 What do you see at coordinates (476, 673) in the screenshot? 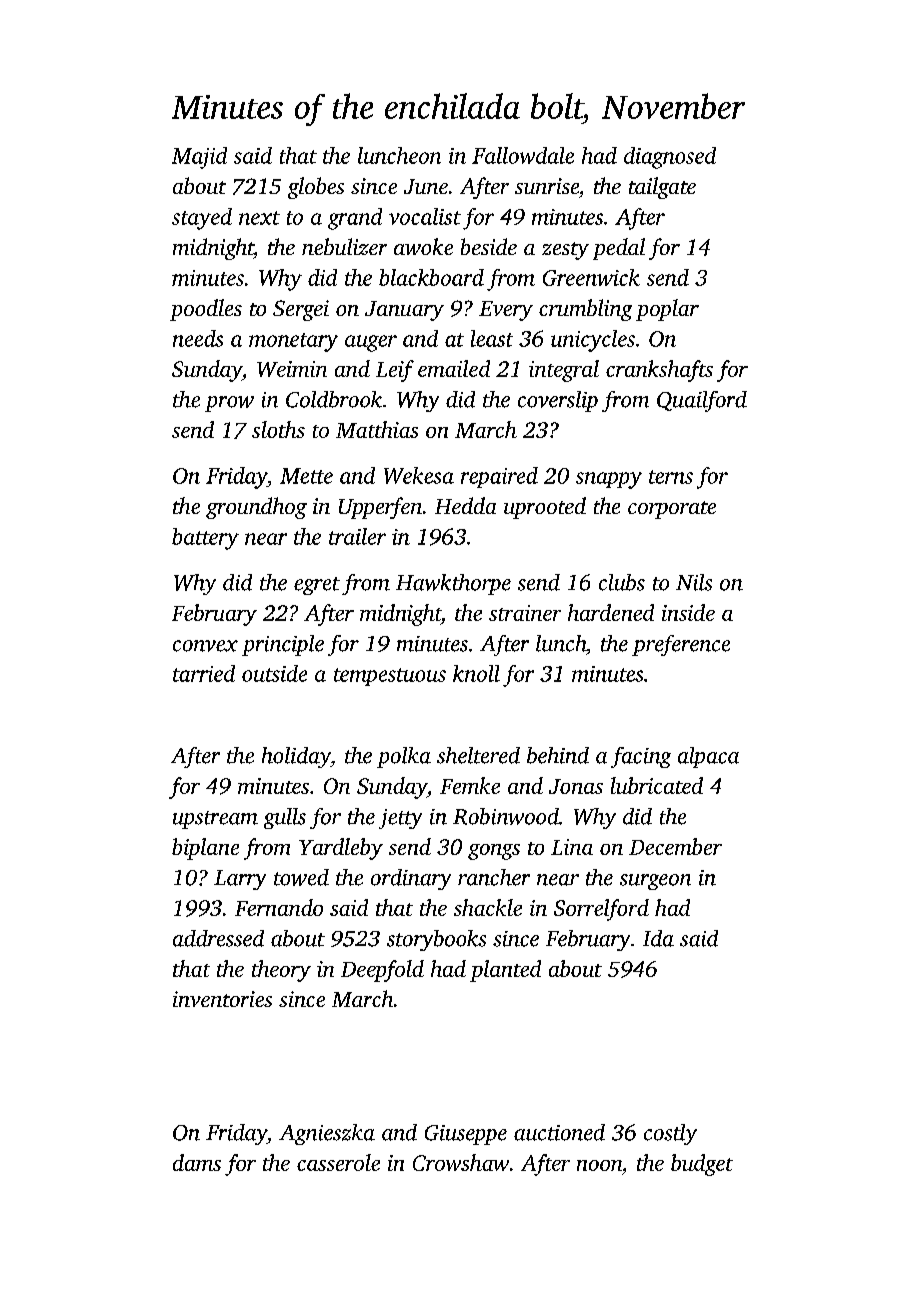
I see `knoll` at bounding box center [476, 673].
